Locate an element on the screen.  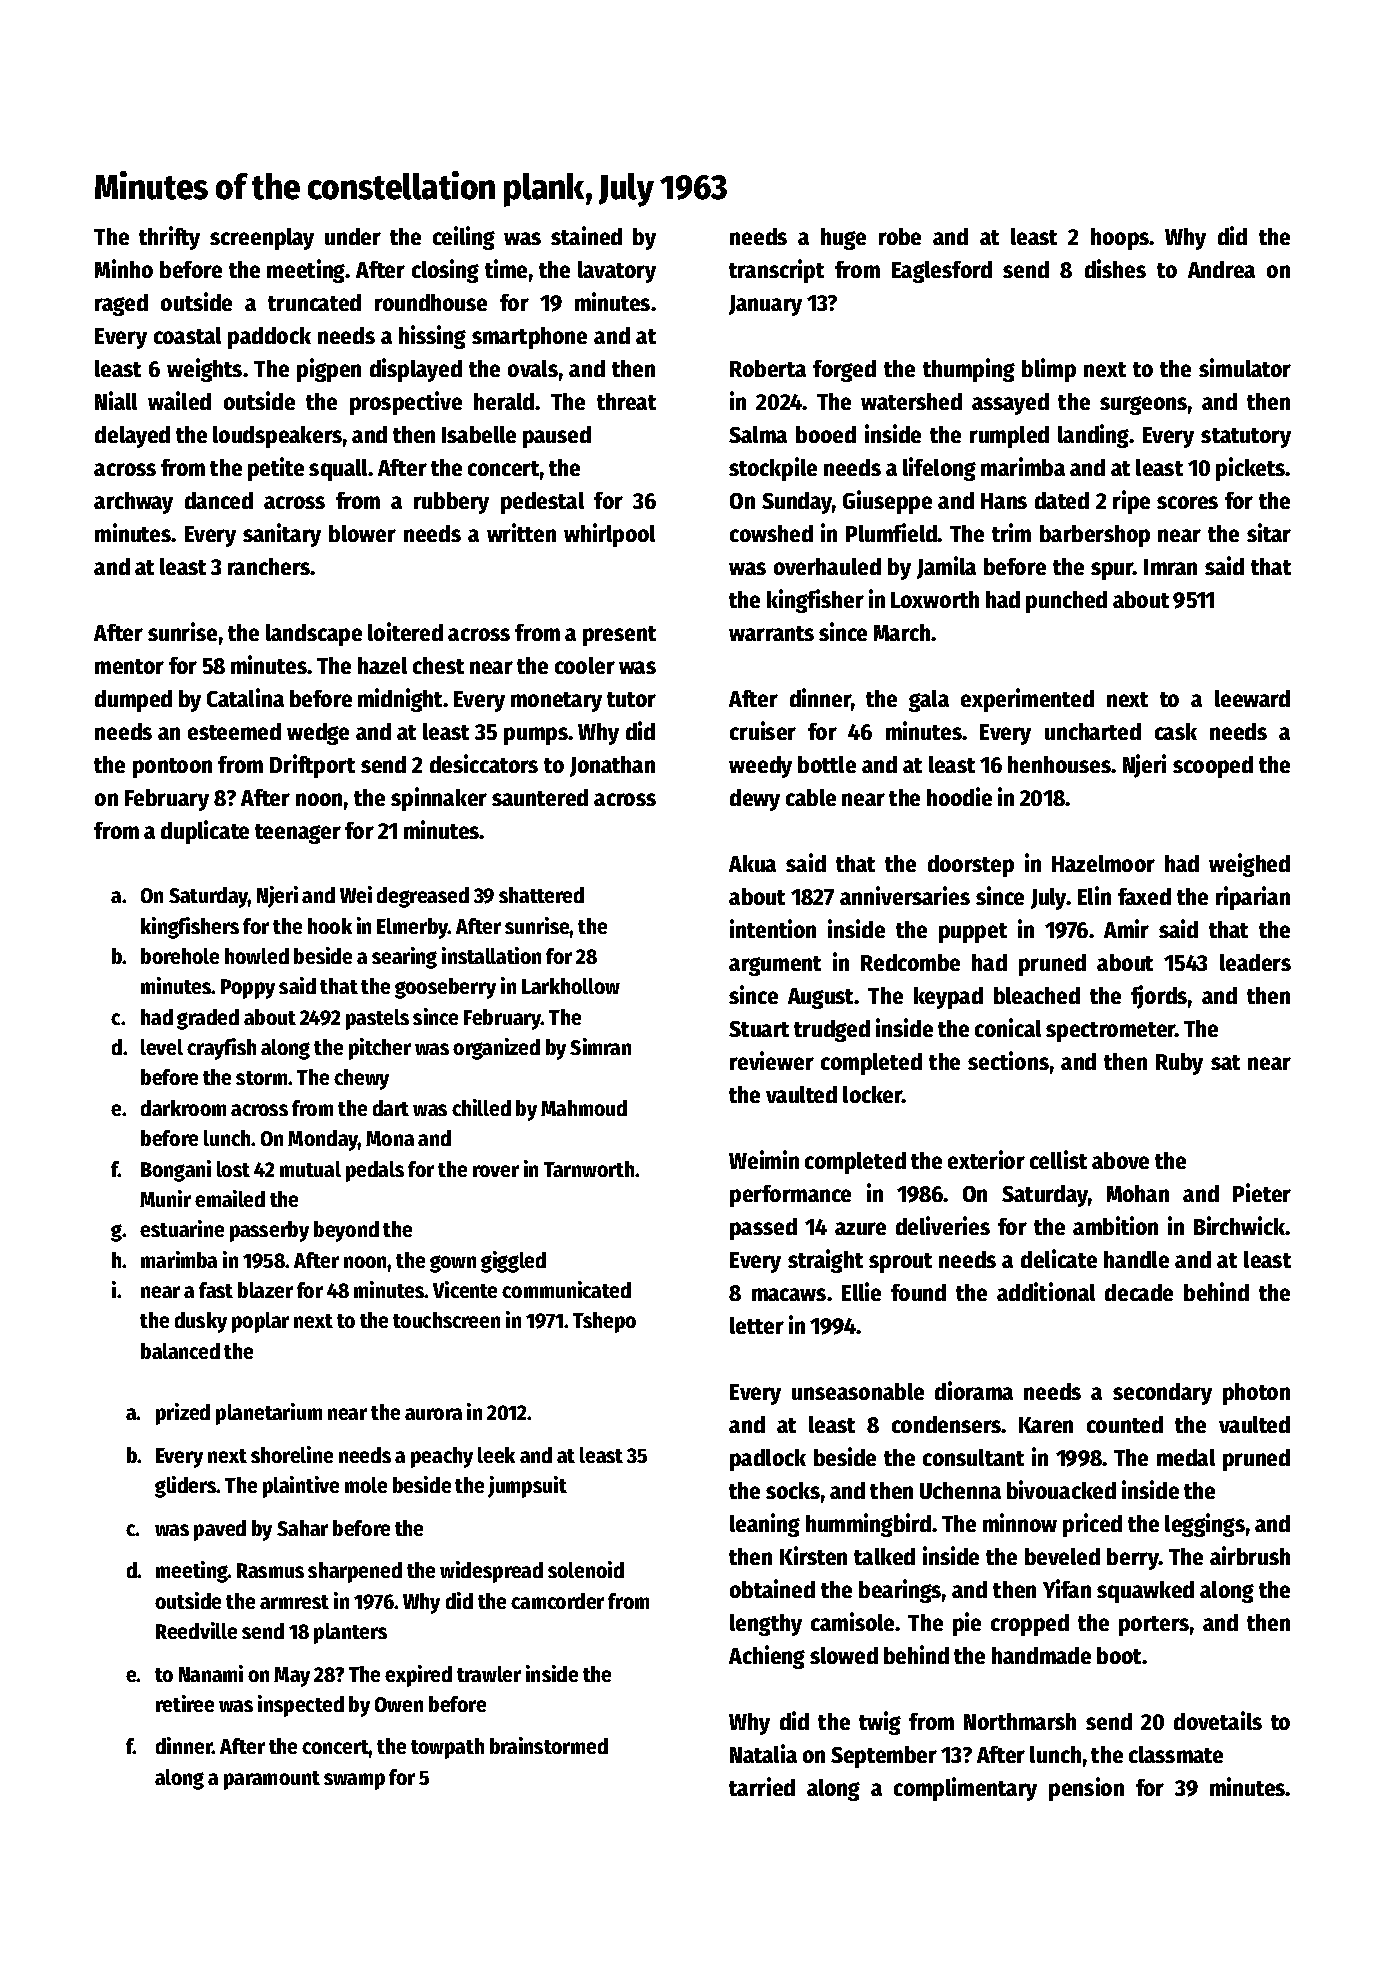
pigpen is located at coordinates (329, 370).
